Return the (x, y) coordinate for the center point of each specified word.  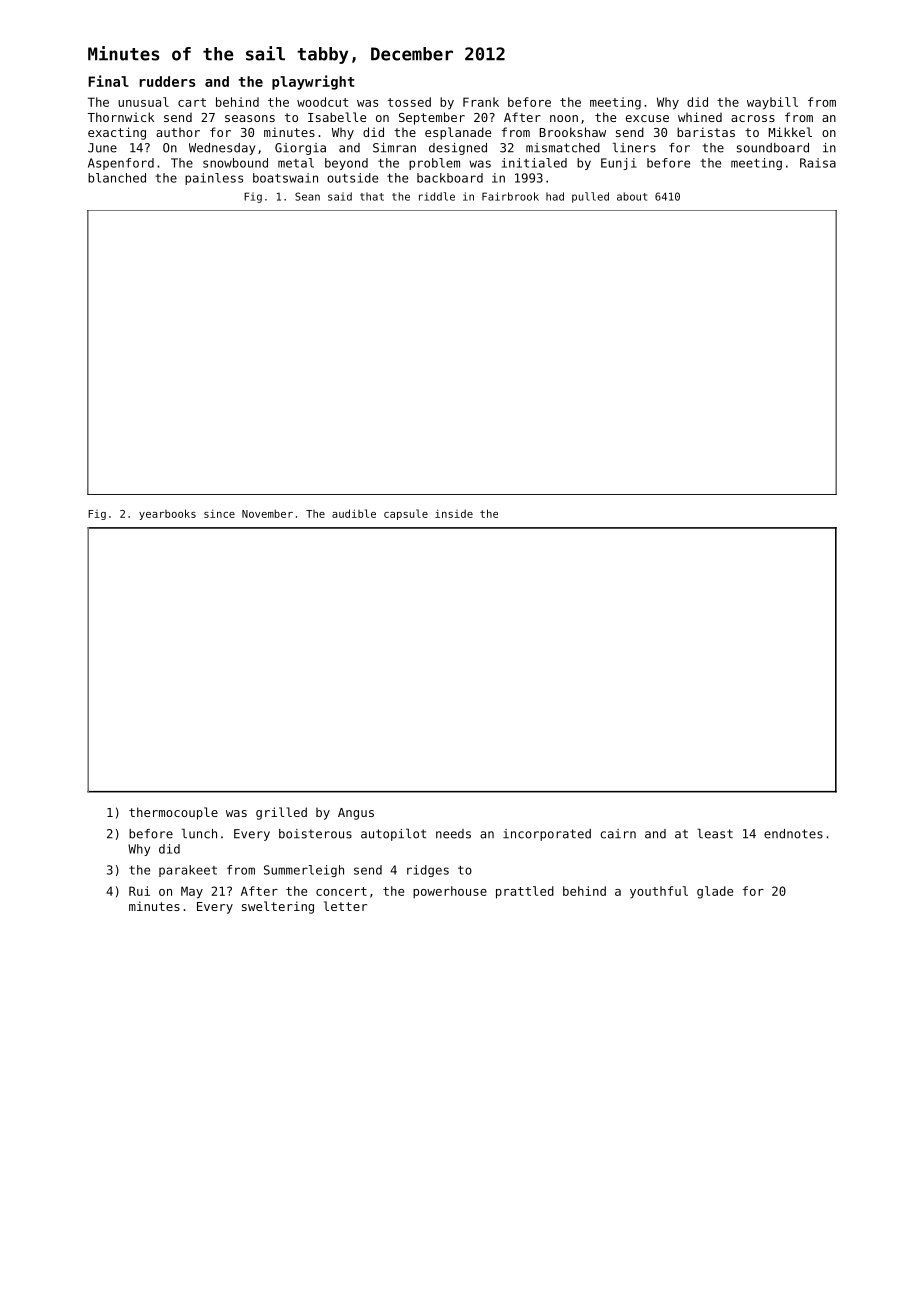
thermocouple (173, 813)
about (632, 196)
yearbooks (167, 514)
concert (341, 891)
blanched (117, 178)
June (102, 148)
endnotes (793, 834)
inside (454, 513)
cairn (618, 834)
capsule (406, 514)
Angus (356, 814)
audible (354, 513)
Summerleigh (304, 871)
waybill (772, 103)
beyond (346, 164)
